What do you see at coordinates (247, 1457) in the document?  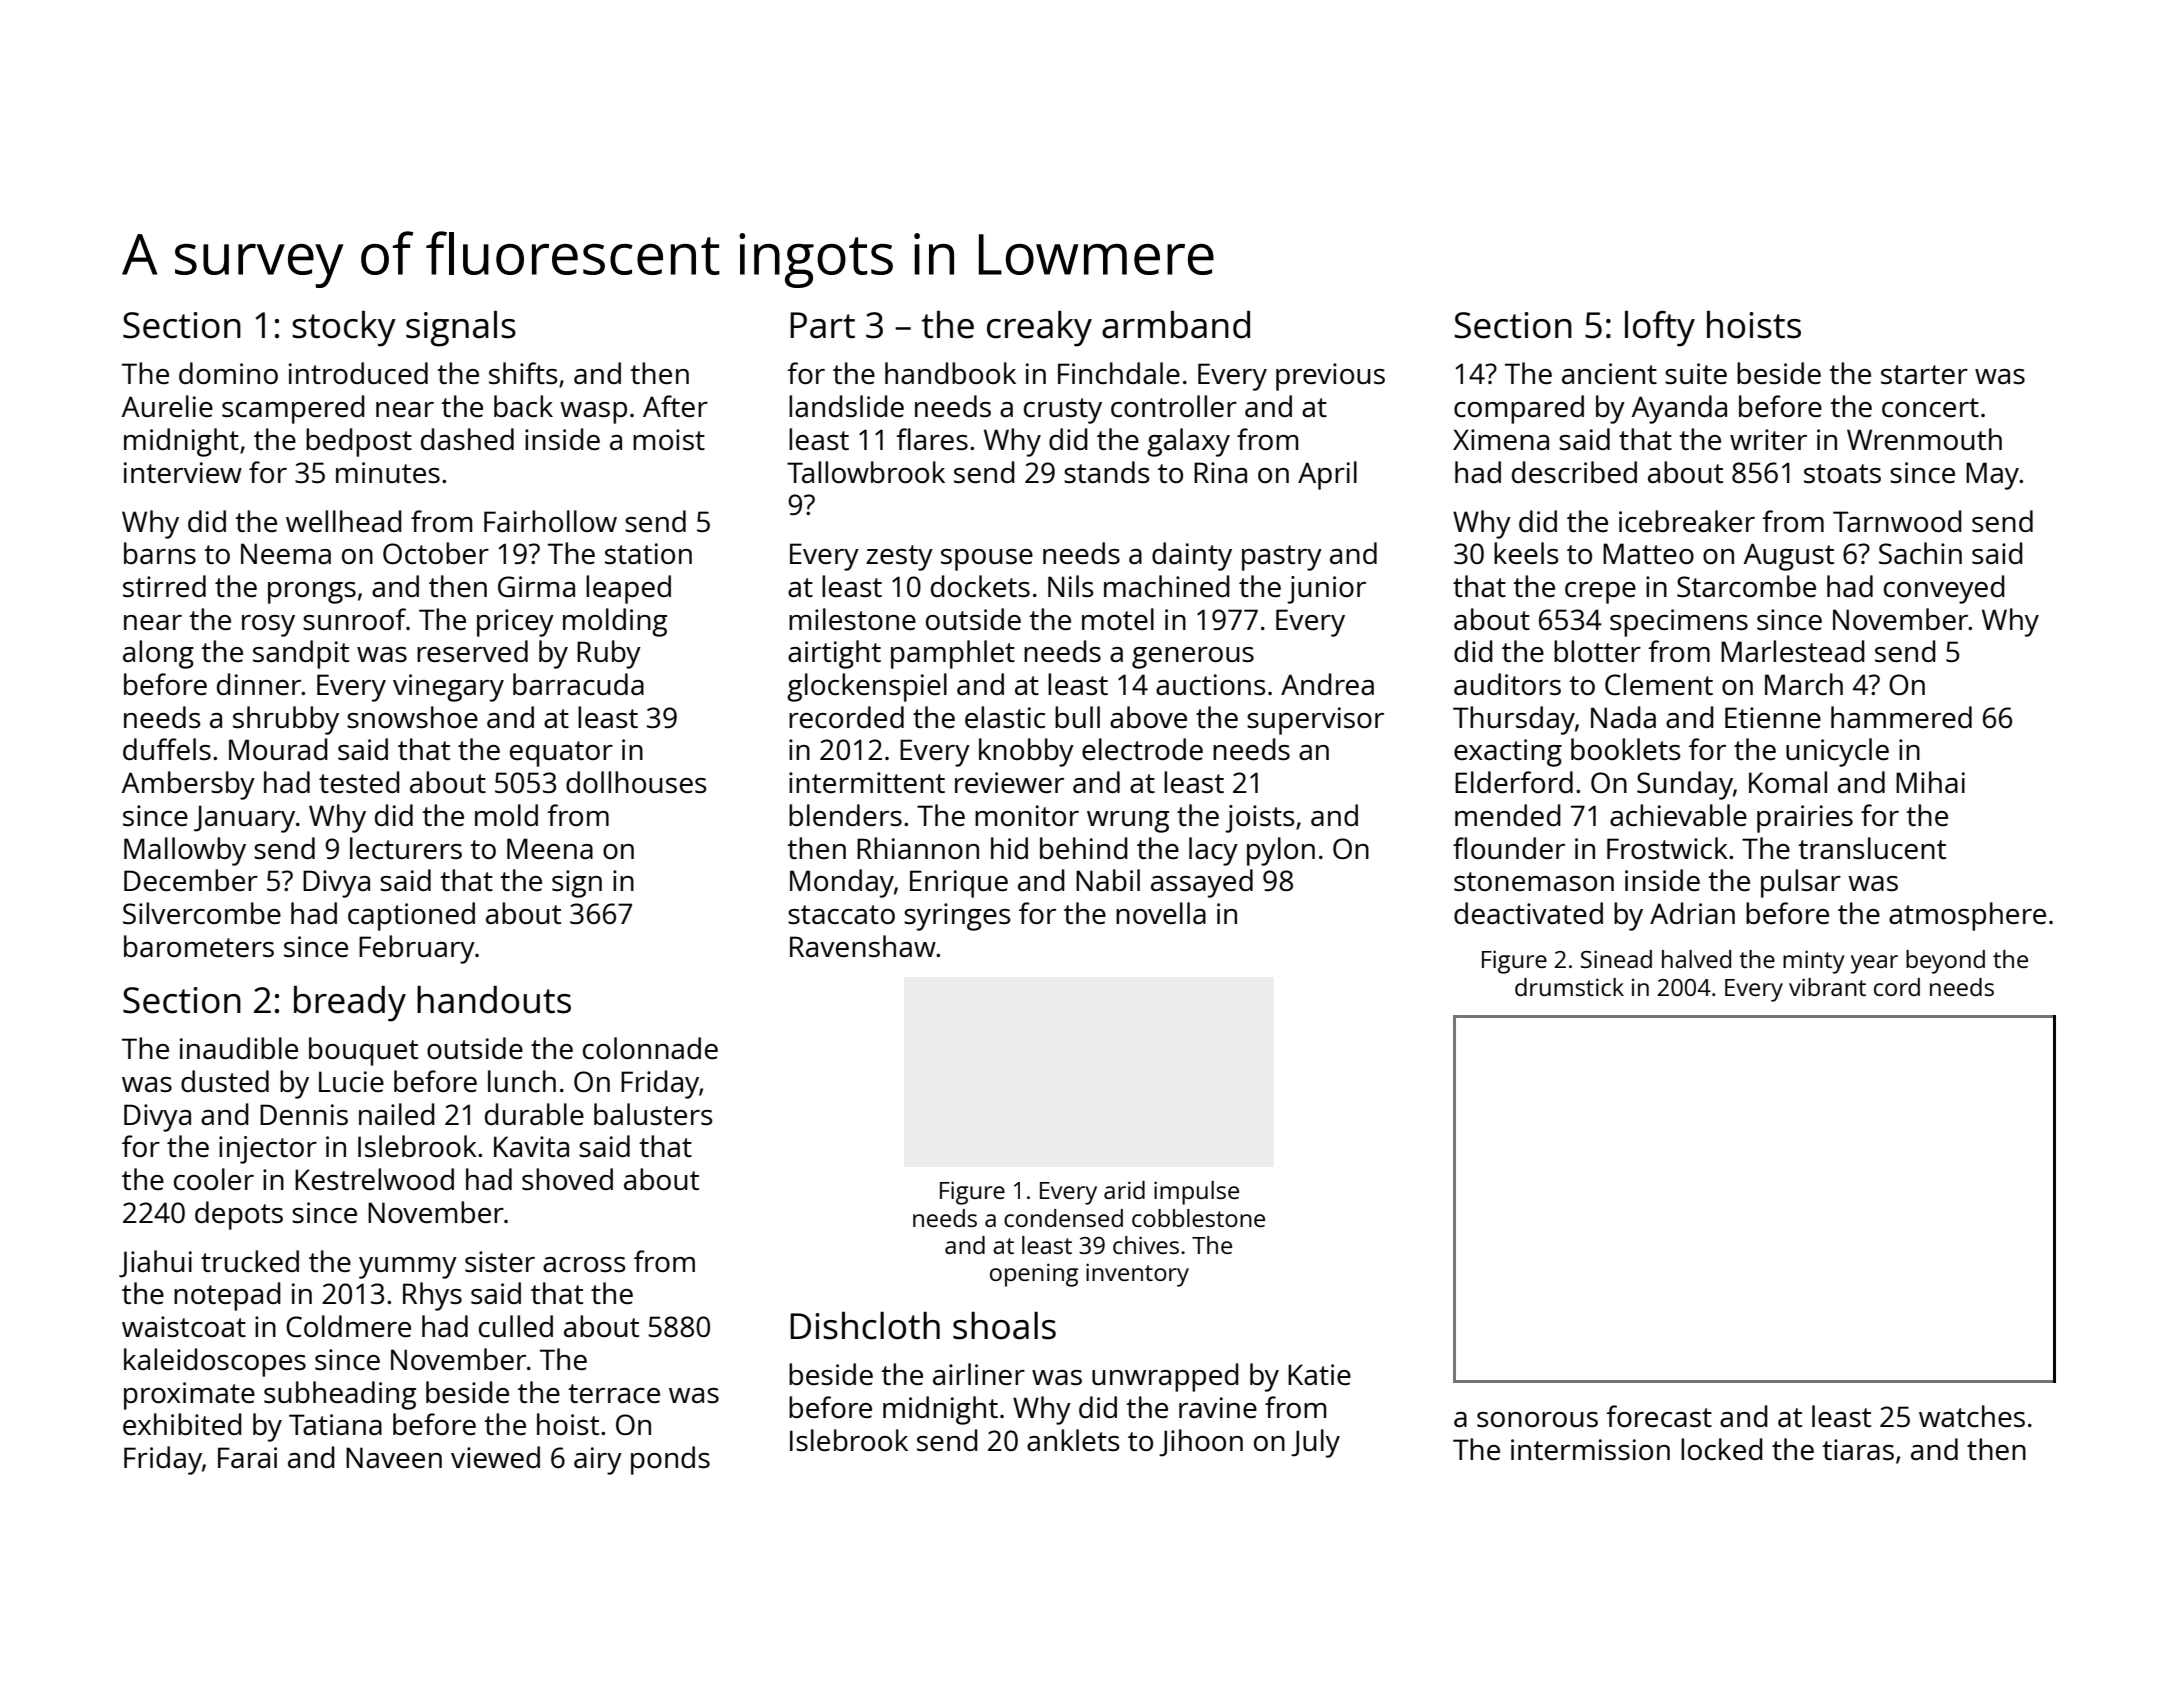 I see `Farai` at bounding box center [247, 1457].
